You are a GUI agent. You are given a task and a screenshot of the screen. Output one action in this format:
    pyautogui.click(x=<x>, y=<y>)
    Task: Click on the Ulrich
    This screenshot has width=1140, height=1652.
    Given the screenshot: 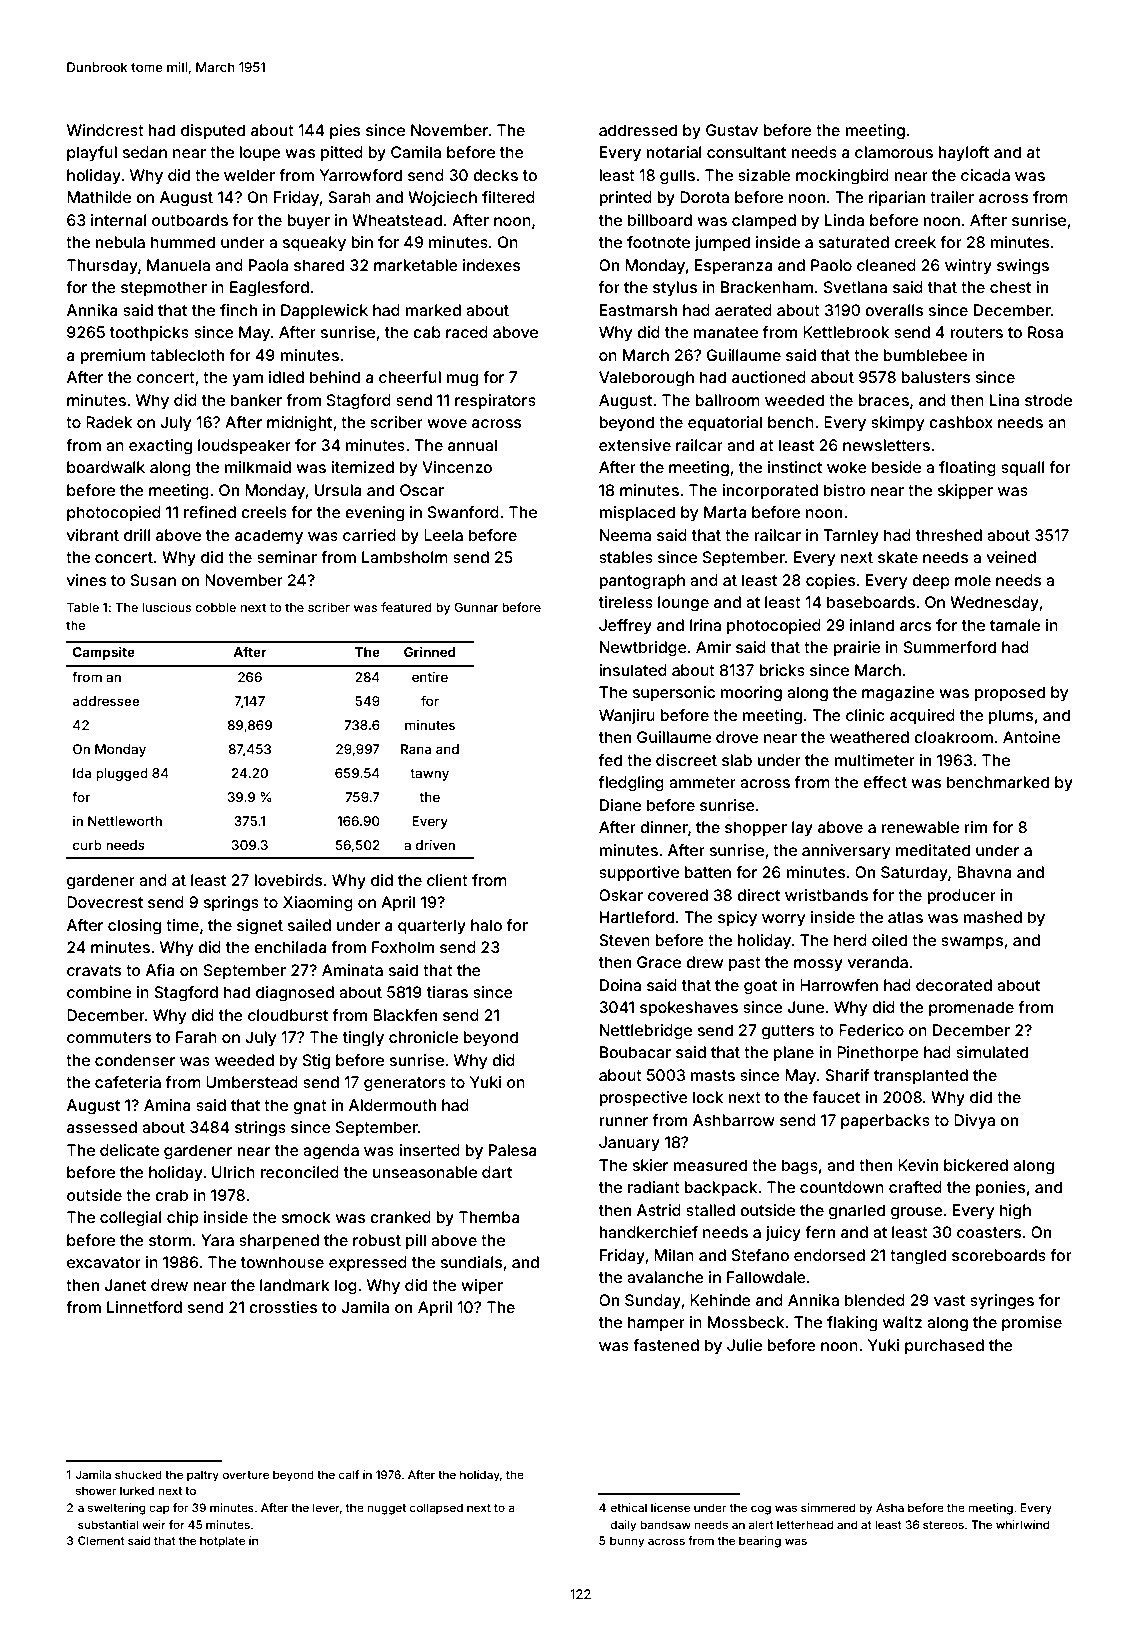 What is the action you would take?
    pyautogui.click(x=233, y=1172)
